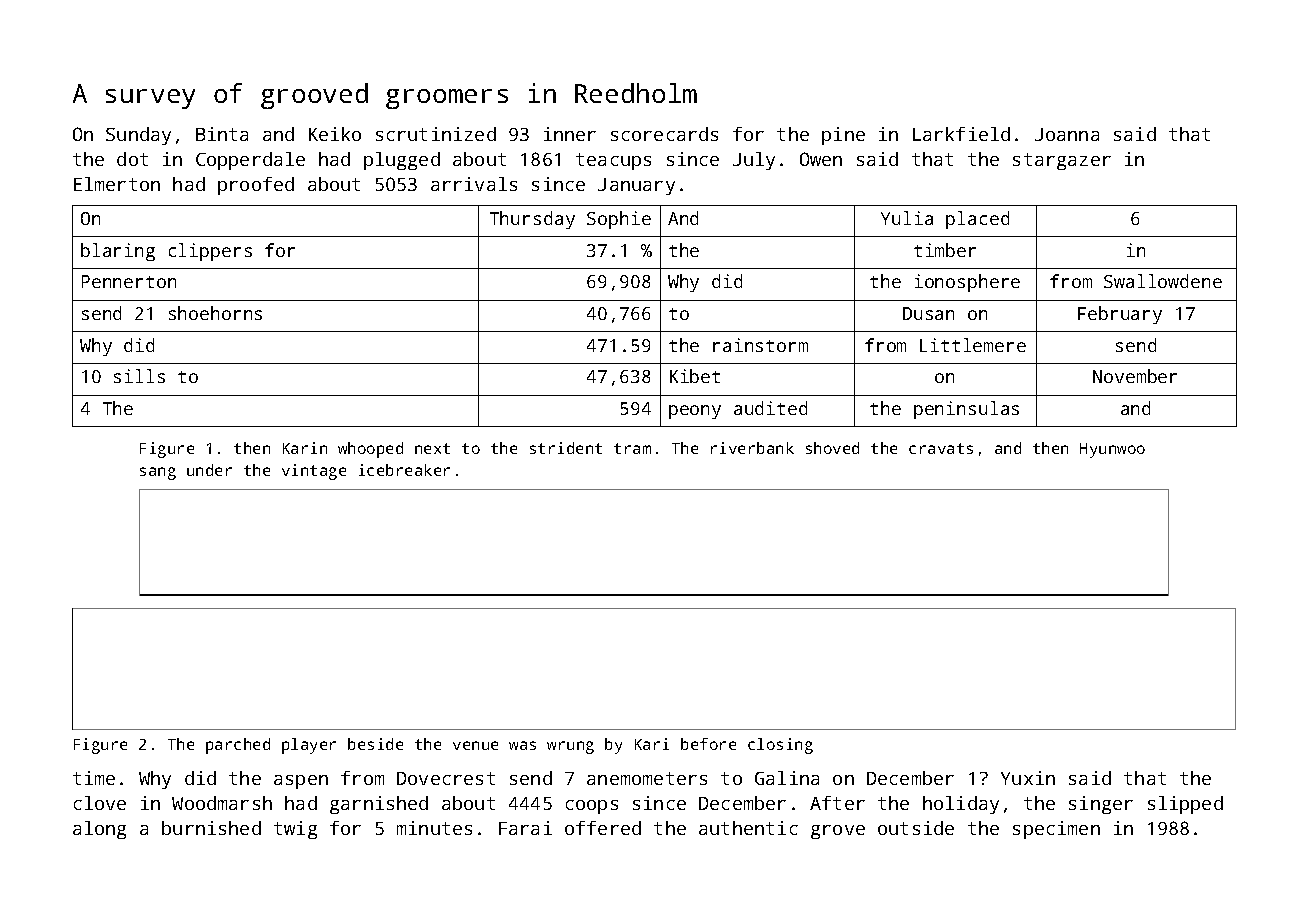  I want to click on pine, so click(843, 136).
